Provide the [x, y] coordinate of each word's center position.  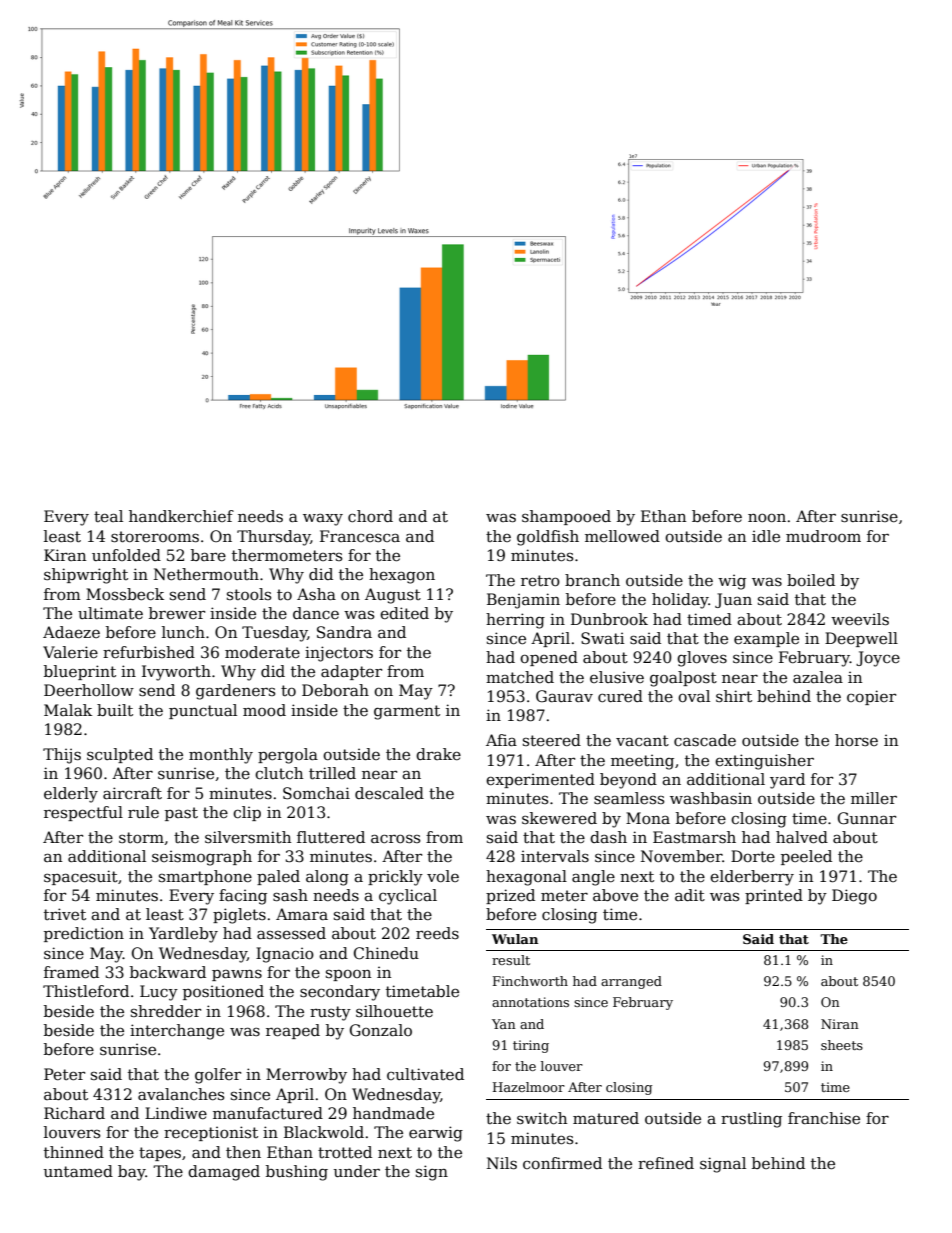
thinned [74, 1152]
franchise [824, 1118]
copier [871, 697]
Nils [502, 1163]
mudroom [823, 536]
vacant [642, 740]
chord [370, 516]
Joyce [878, 659]
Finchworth [530, 981]
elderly [71, 795]
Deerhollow [89, 690]
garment [407, 712]
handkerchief [181, 516]
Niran [840, 1024]
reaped [293, 1031]
